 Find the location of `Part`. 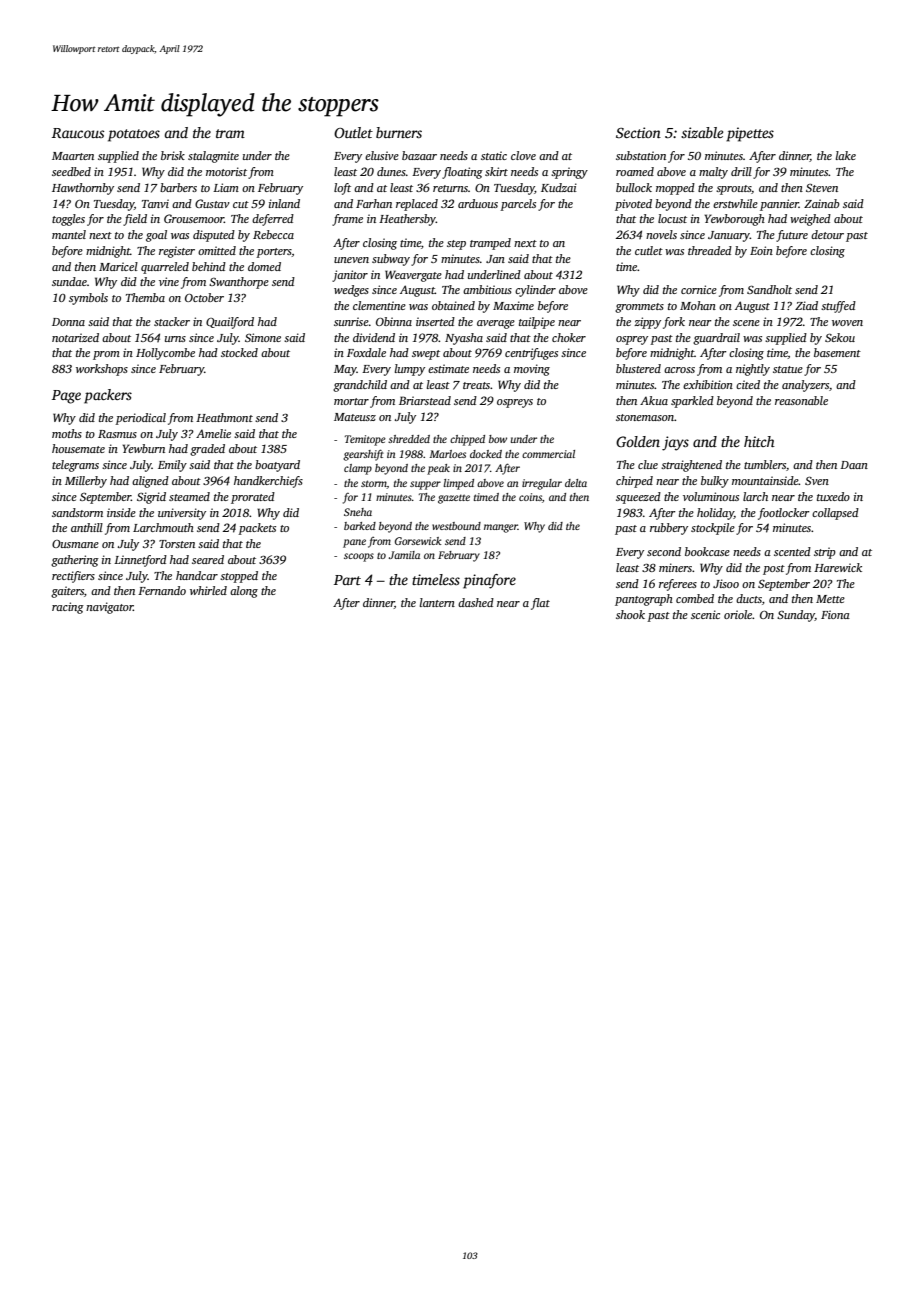

Part is located at coordinates (347, 580).
